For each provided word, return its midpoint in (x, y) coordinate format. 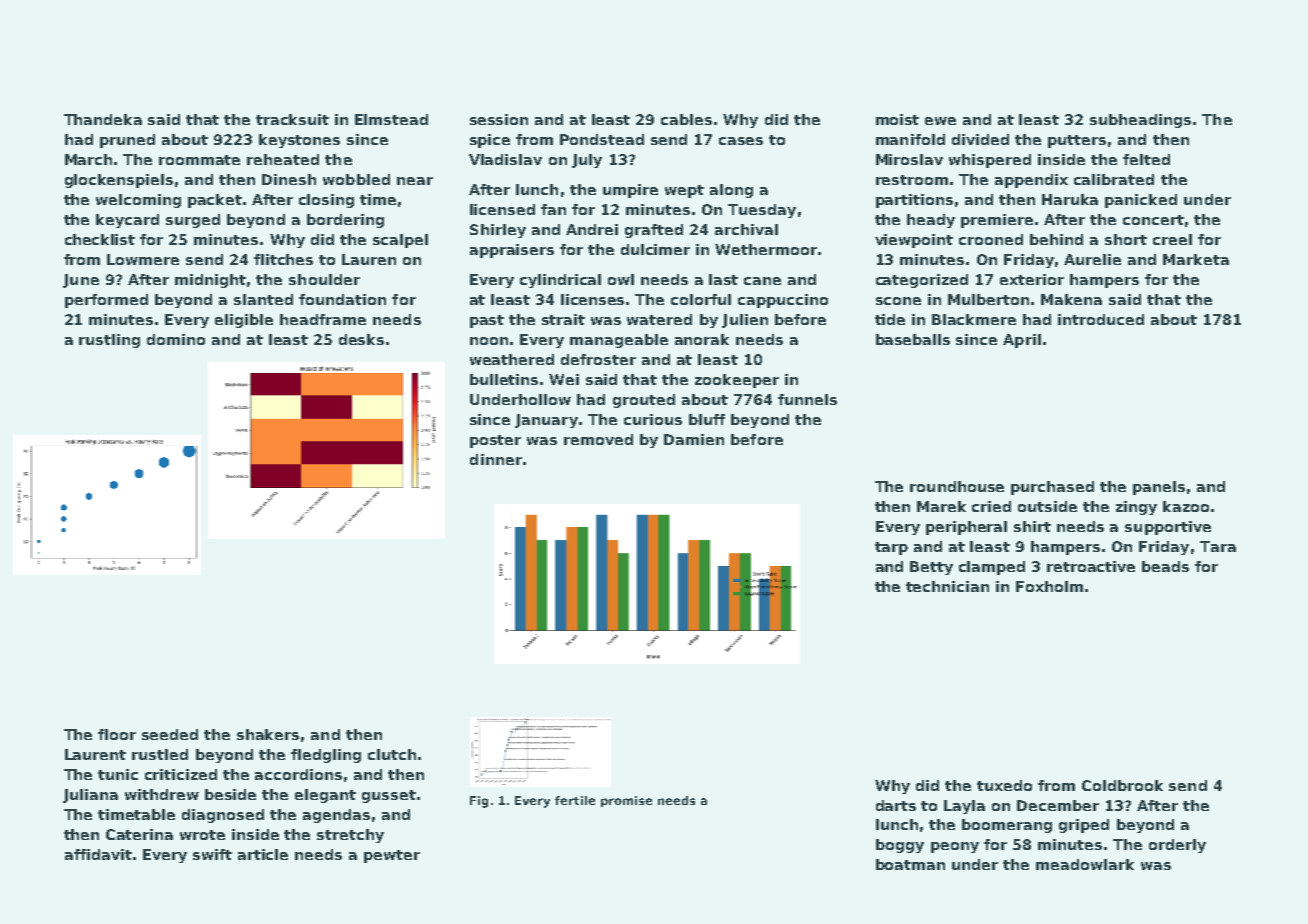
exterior (1032, 279)
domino (176, 339)
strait (563, 319)
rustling (109, 341)
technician (947, 586)
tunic (118, 774)
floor (117, 734)
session (499, 119)
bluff (707, 419)
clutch (392, 754)
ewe (940, 121)
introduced (1101, 319)
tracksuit (292, 119)
